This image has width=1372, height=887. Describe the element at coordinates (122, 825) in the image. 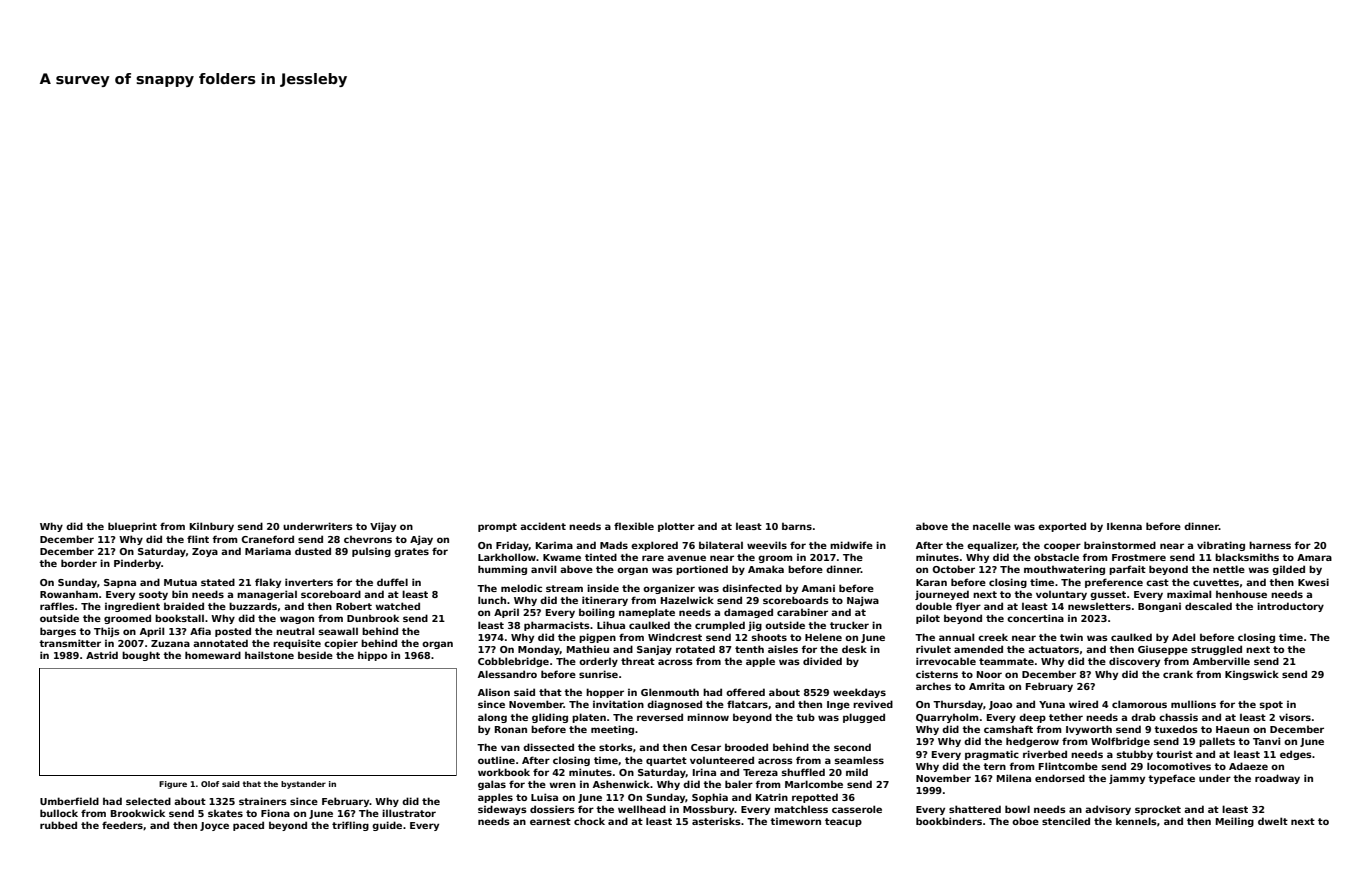

I see `feeders` at that location.
